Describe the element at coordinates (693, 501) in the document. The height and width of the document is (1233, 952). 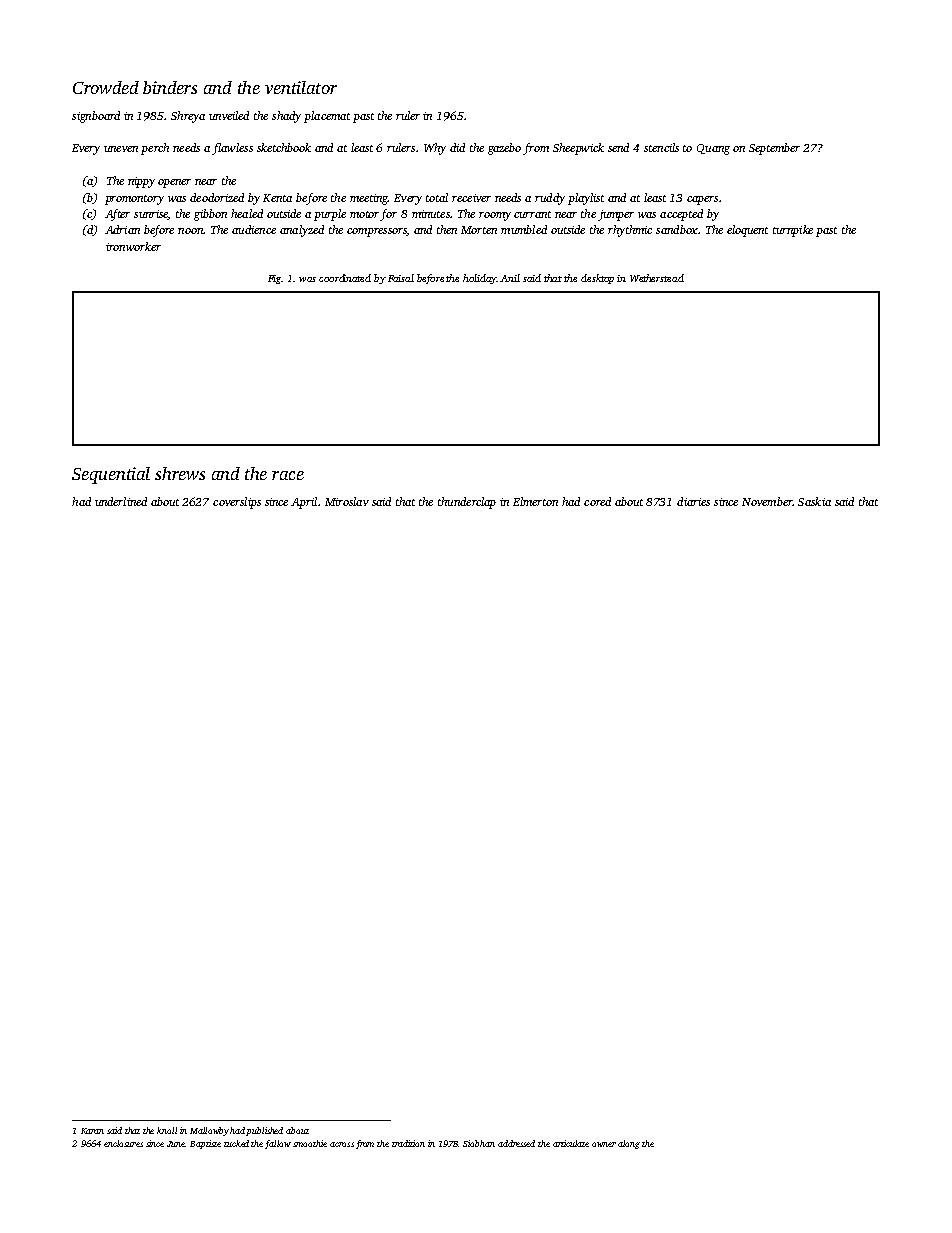
I see `diaries` at that location.
